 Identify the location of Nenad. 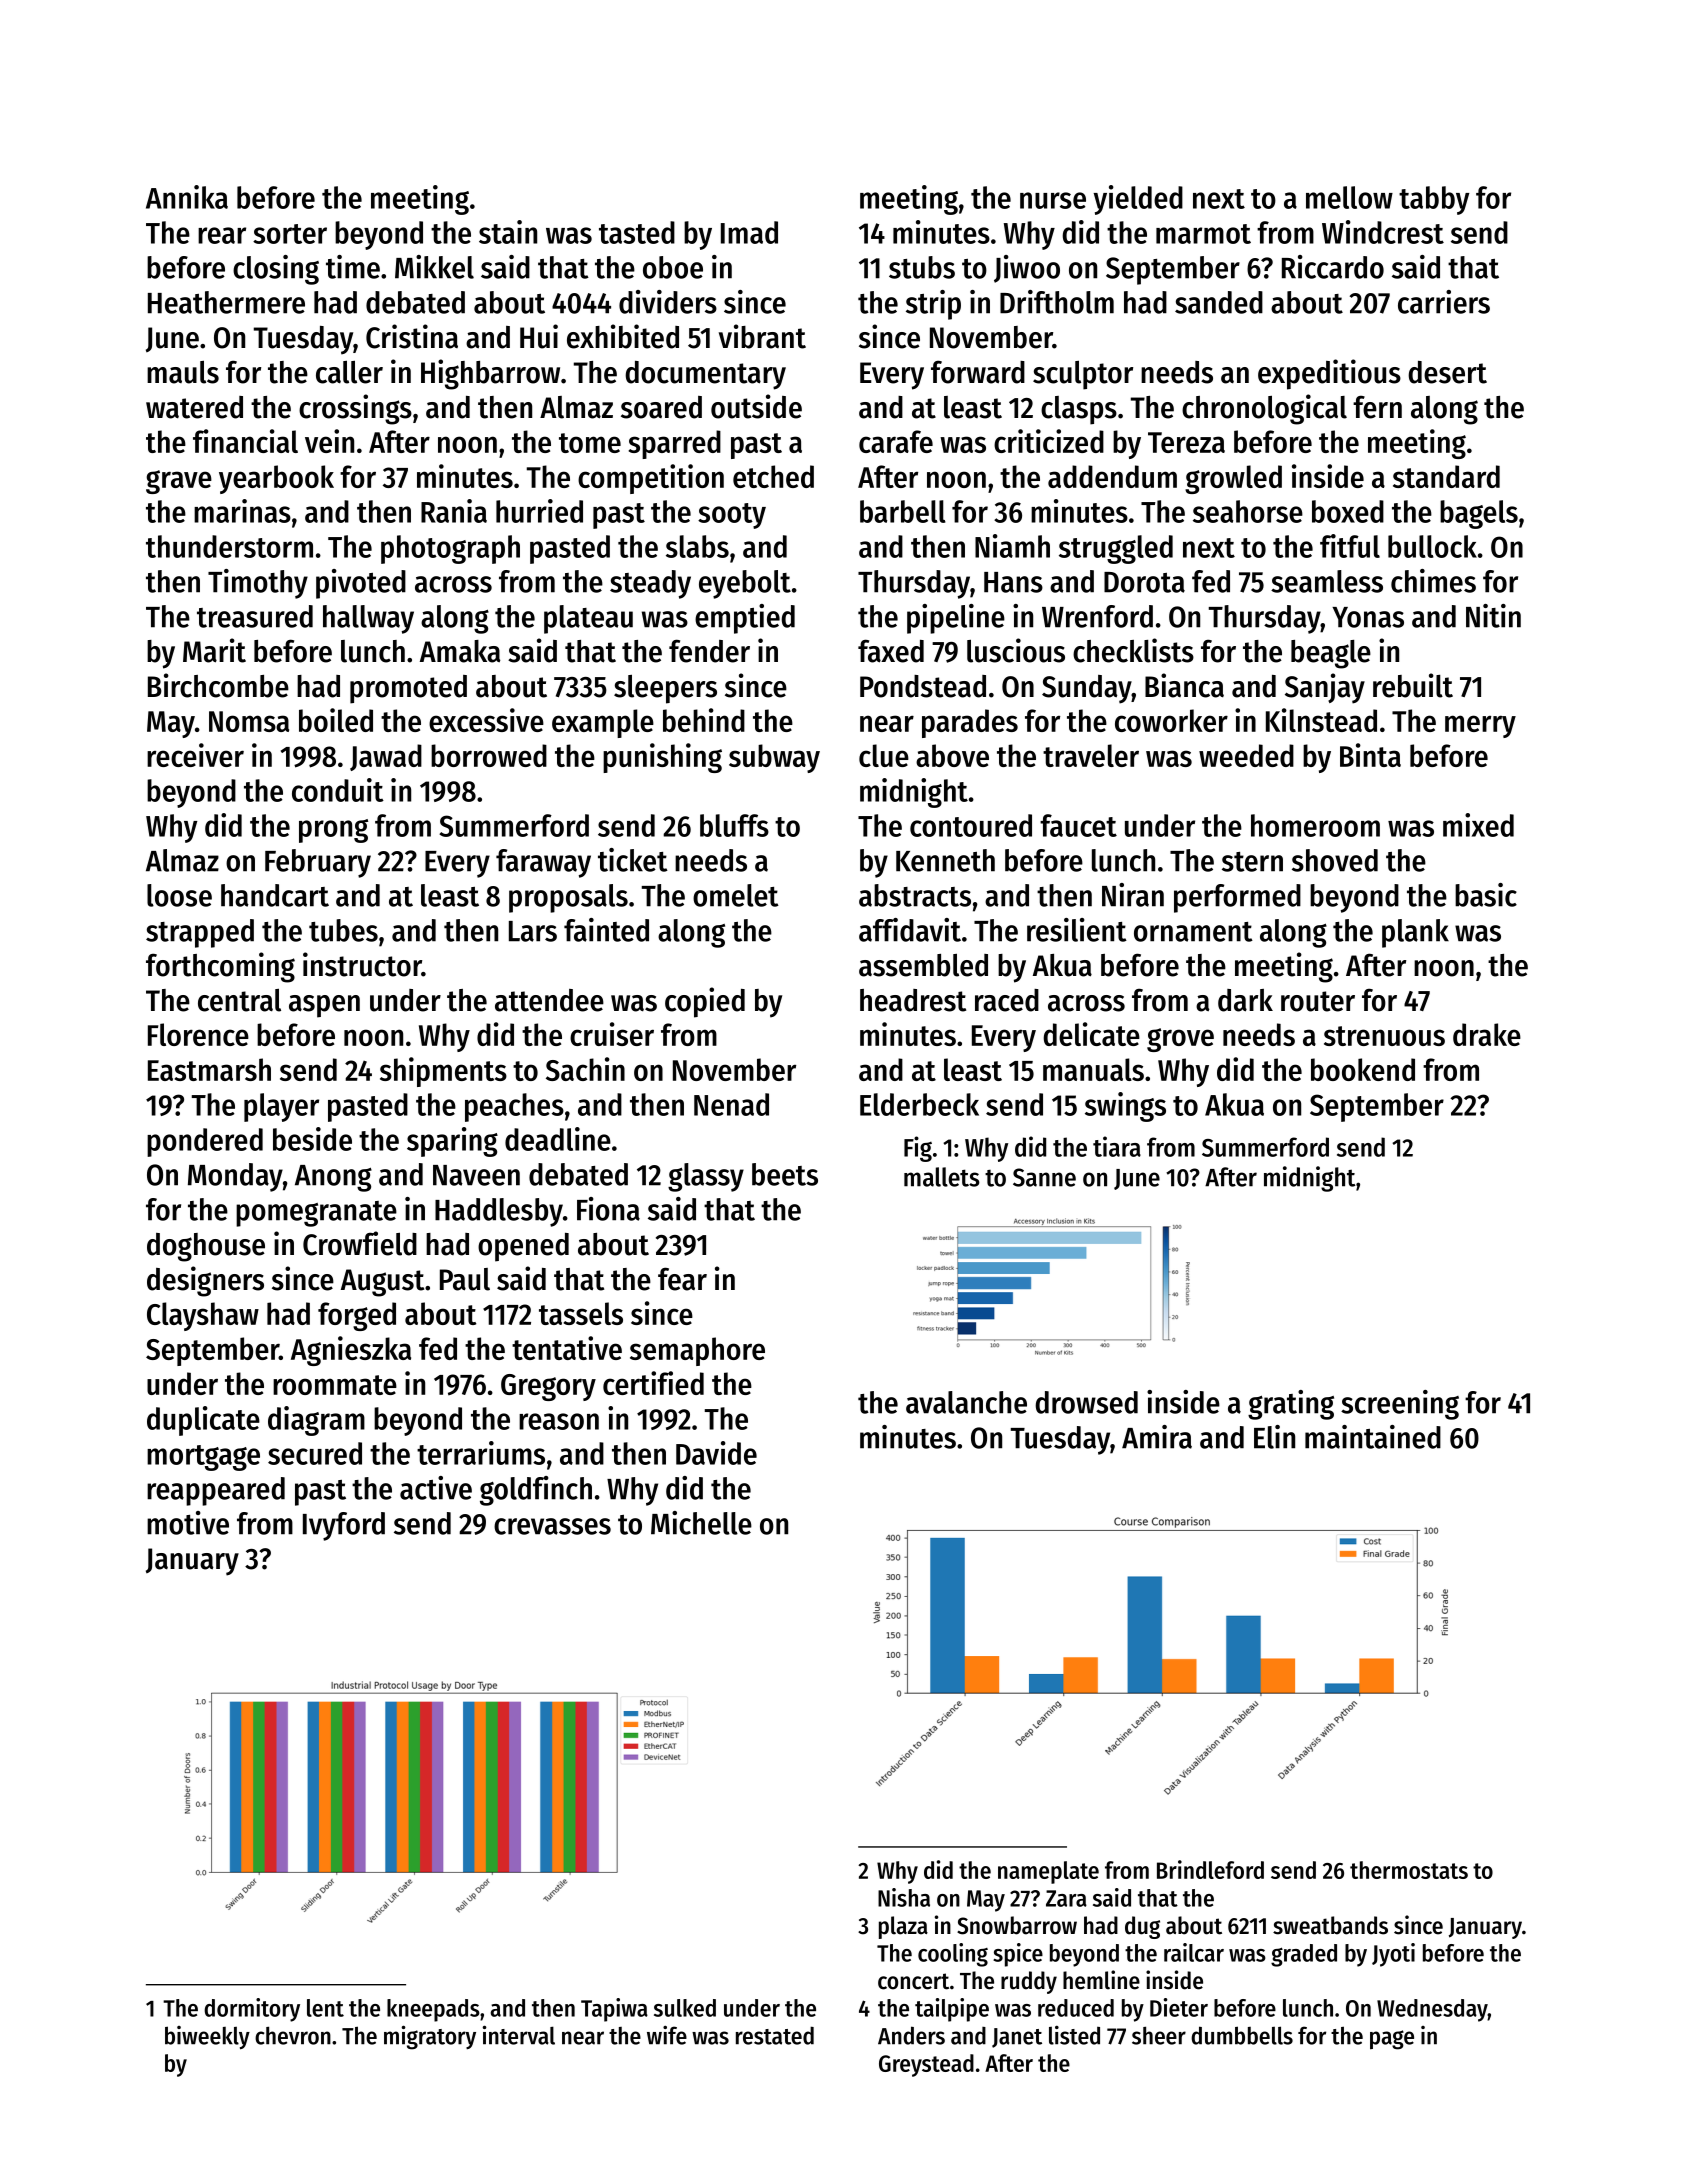
(731, 1104).
